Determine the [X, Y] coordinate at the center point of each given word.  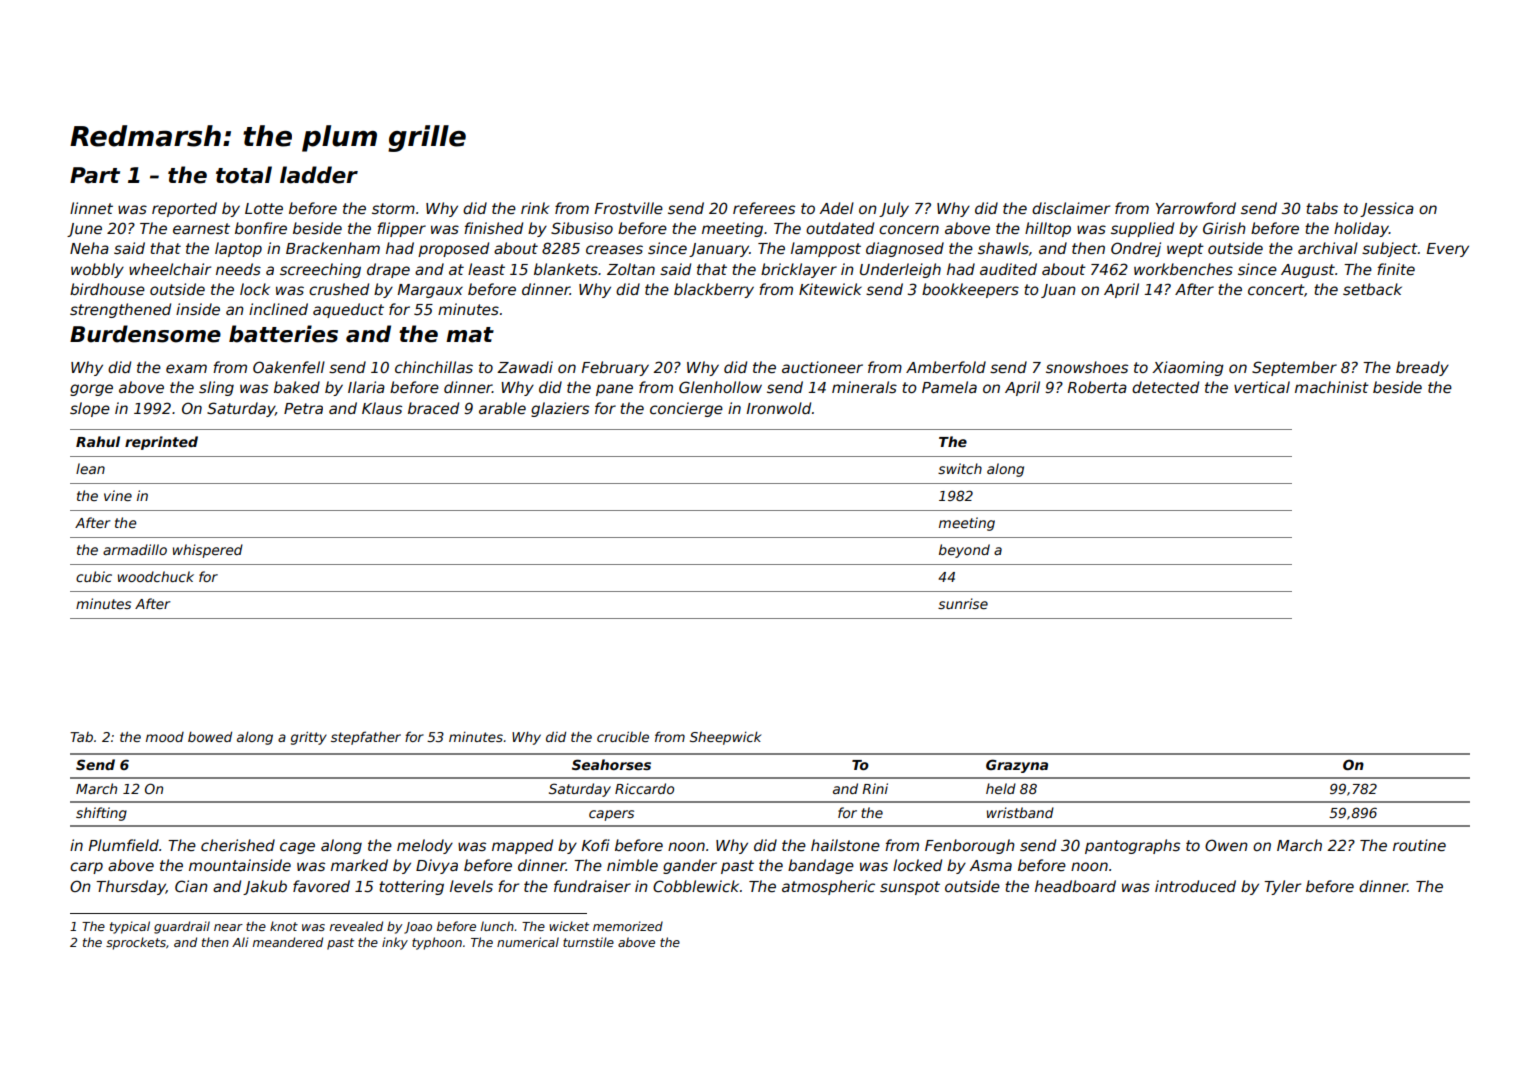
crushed [339, 289]
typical [130, 927]
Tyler [1282, 887]
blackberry [714, 290]
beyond [964, 551]
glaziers [560, 409]
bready [1422, 368]
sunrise [963, 603]
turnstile [588, 942]
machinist [1332, 387]
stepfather [366, 738]
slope [90, 409]
